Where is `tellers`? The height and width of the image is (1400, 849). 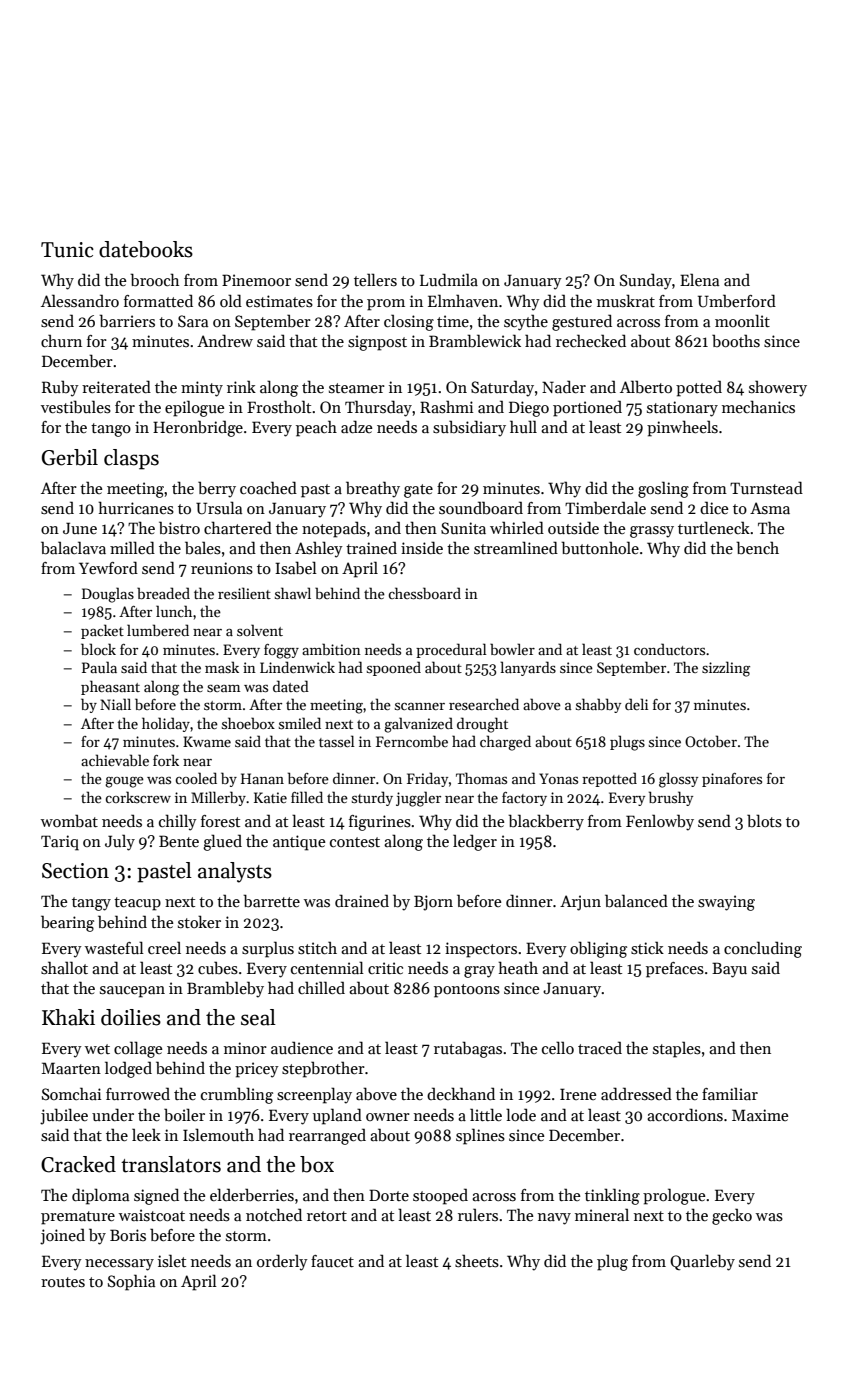 tellers is located at coordinates (375, 279).
